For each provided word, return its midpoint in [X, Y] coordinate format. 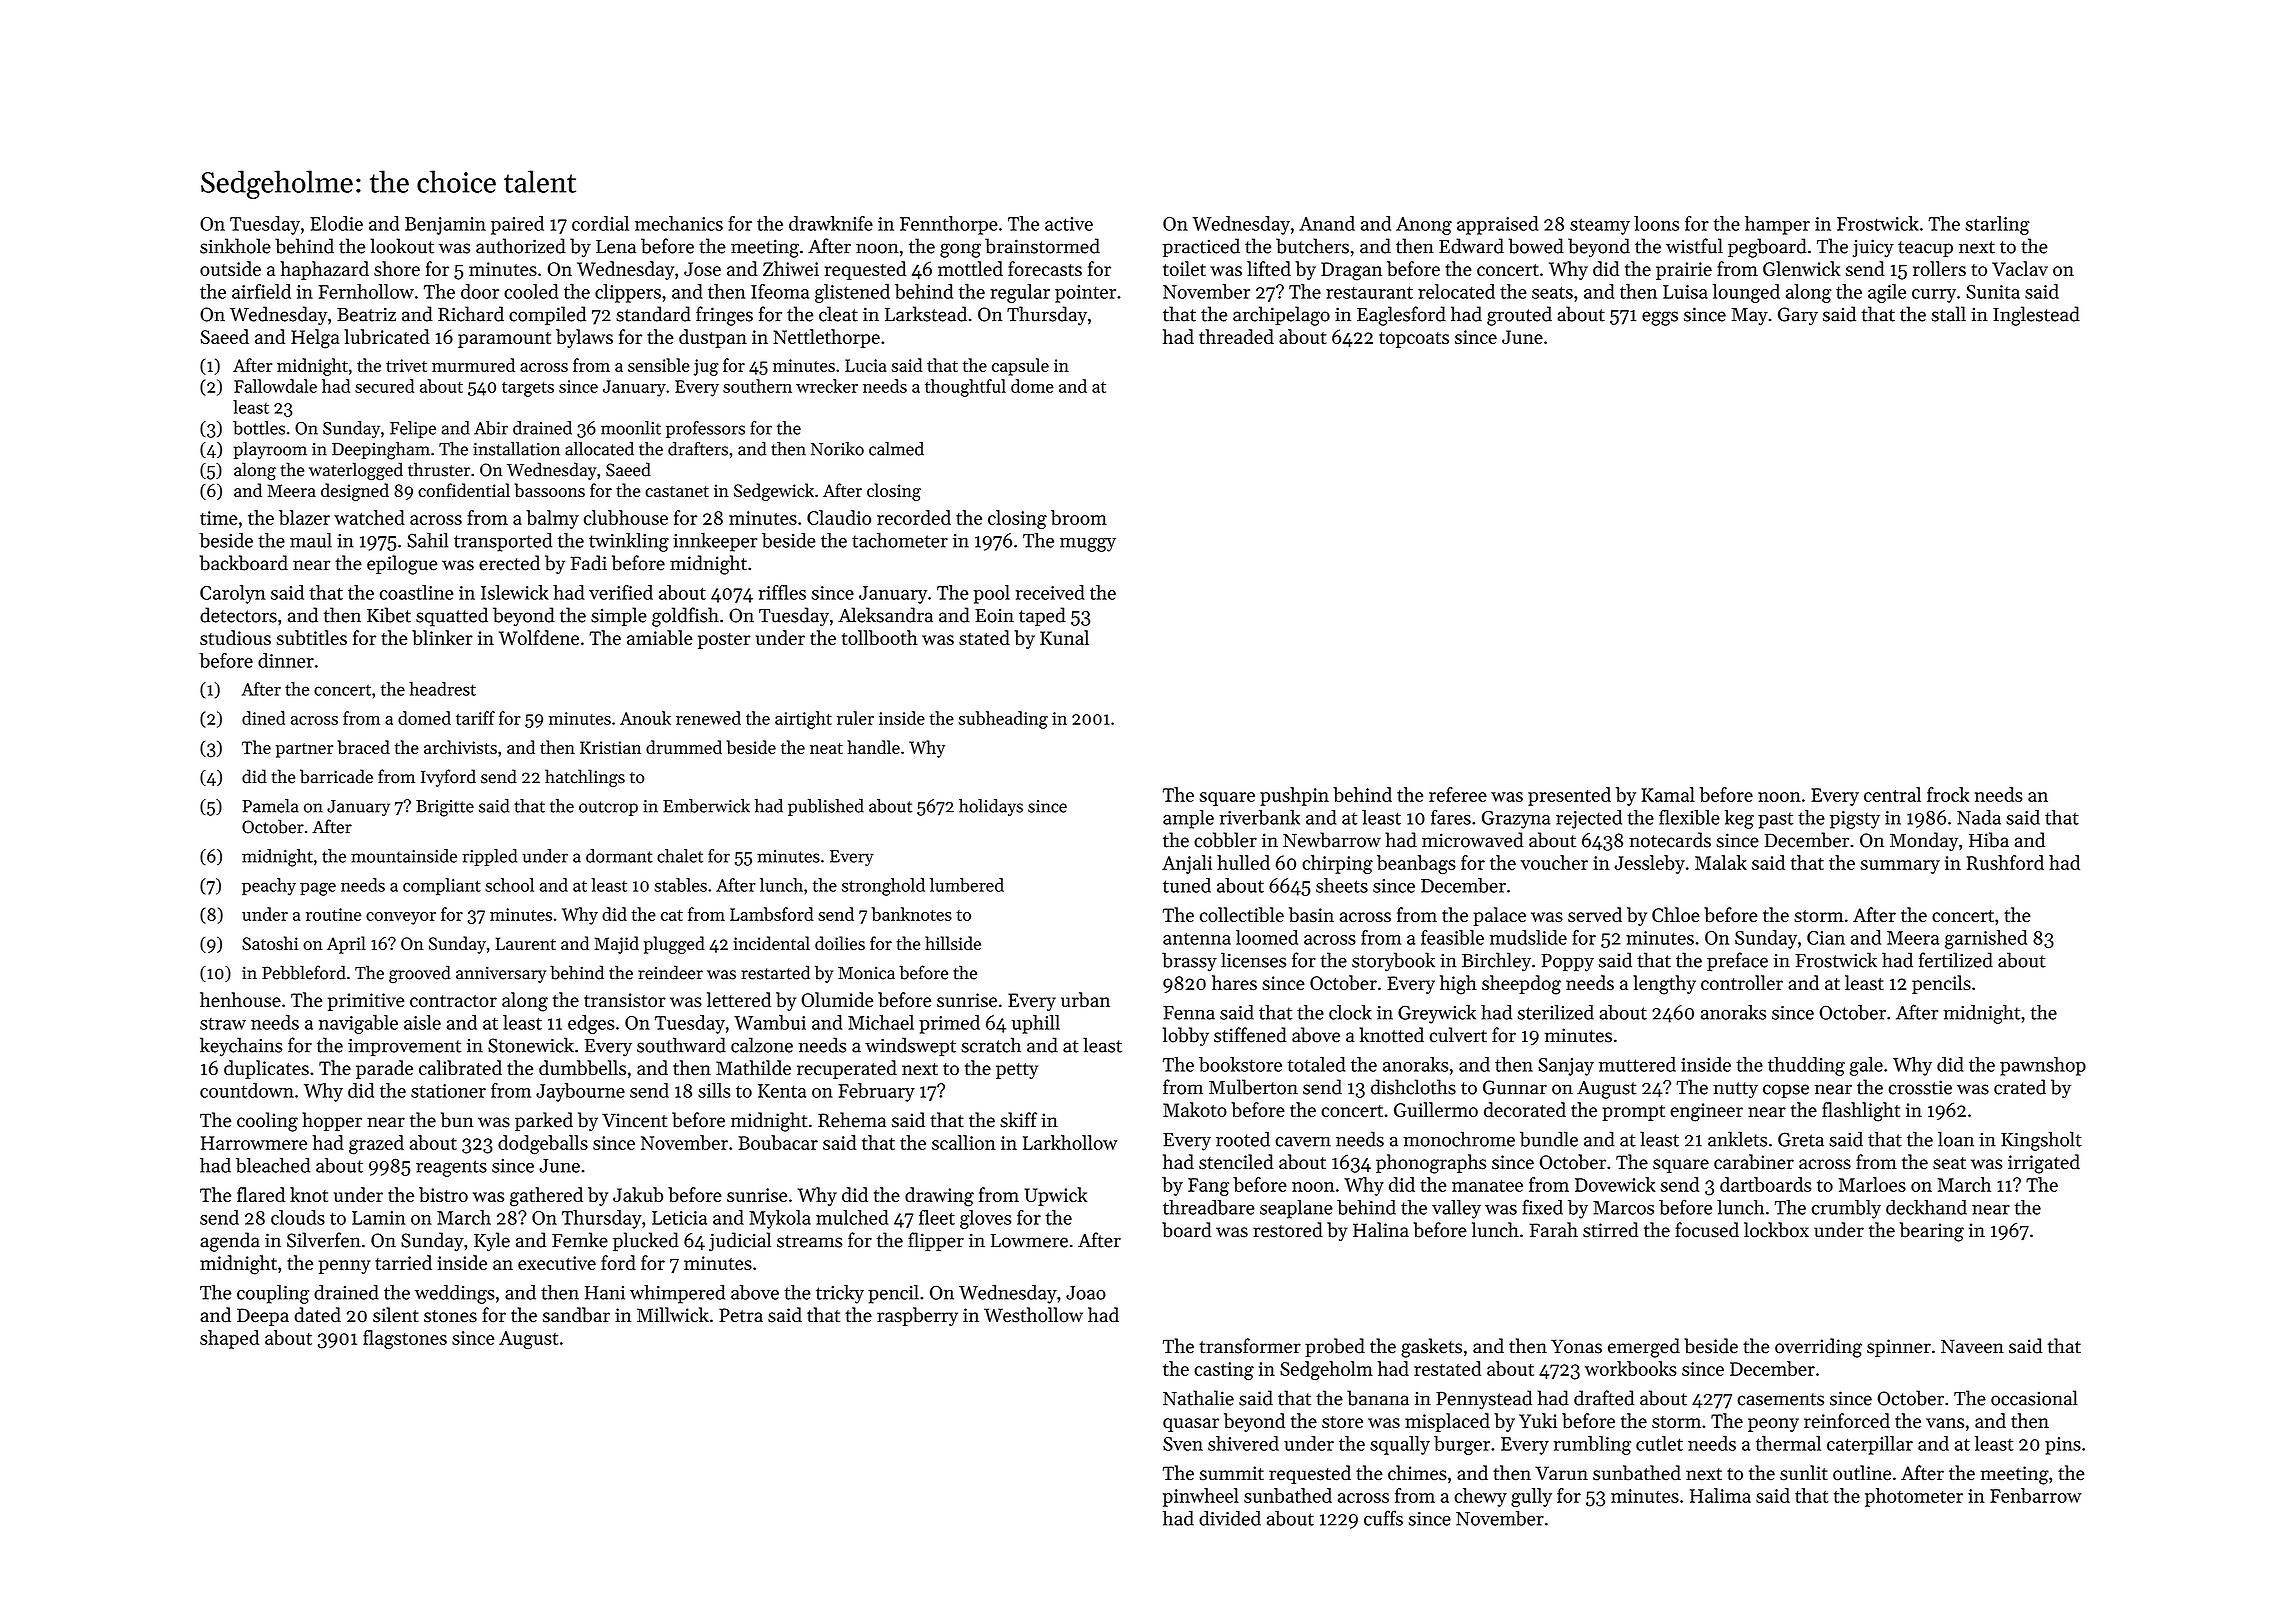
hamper [1777, 225]
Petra [741, 1315]
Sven [1183, 1444]
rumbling [1592, 1445]
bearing [1932, 1232]
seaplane [1296, 1209]
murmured [473, 365]
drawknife [831, 223]
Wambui [770, 1022]
